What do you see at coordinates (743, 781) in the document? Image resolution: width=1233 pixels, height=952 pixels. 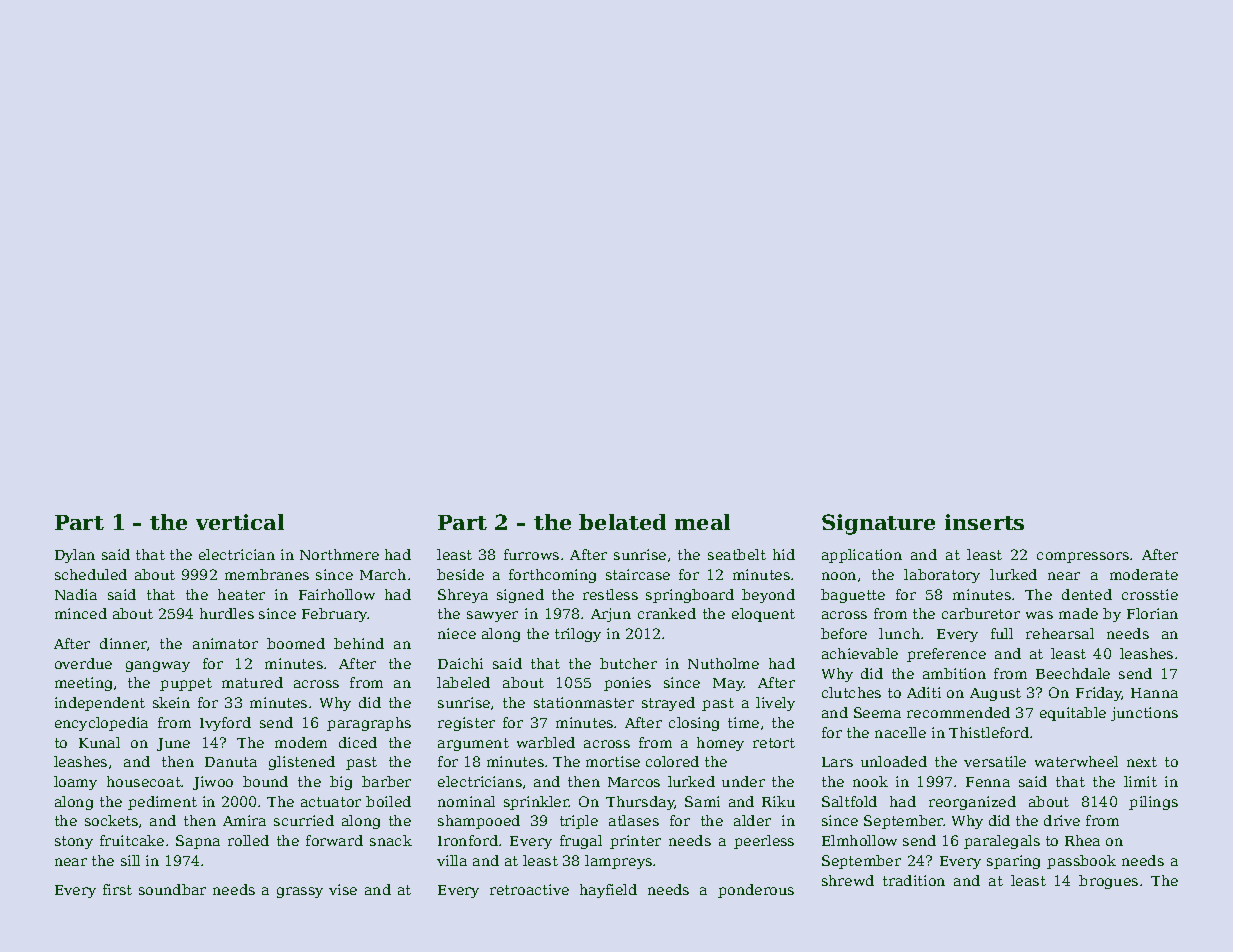 I see `under` at bounding box center [743, 781].
